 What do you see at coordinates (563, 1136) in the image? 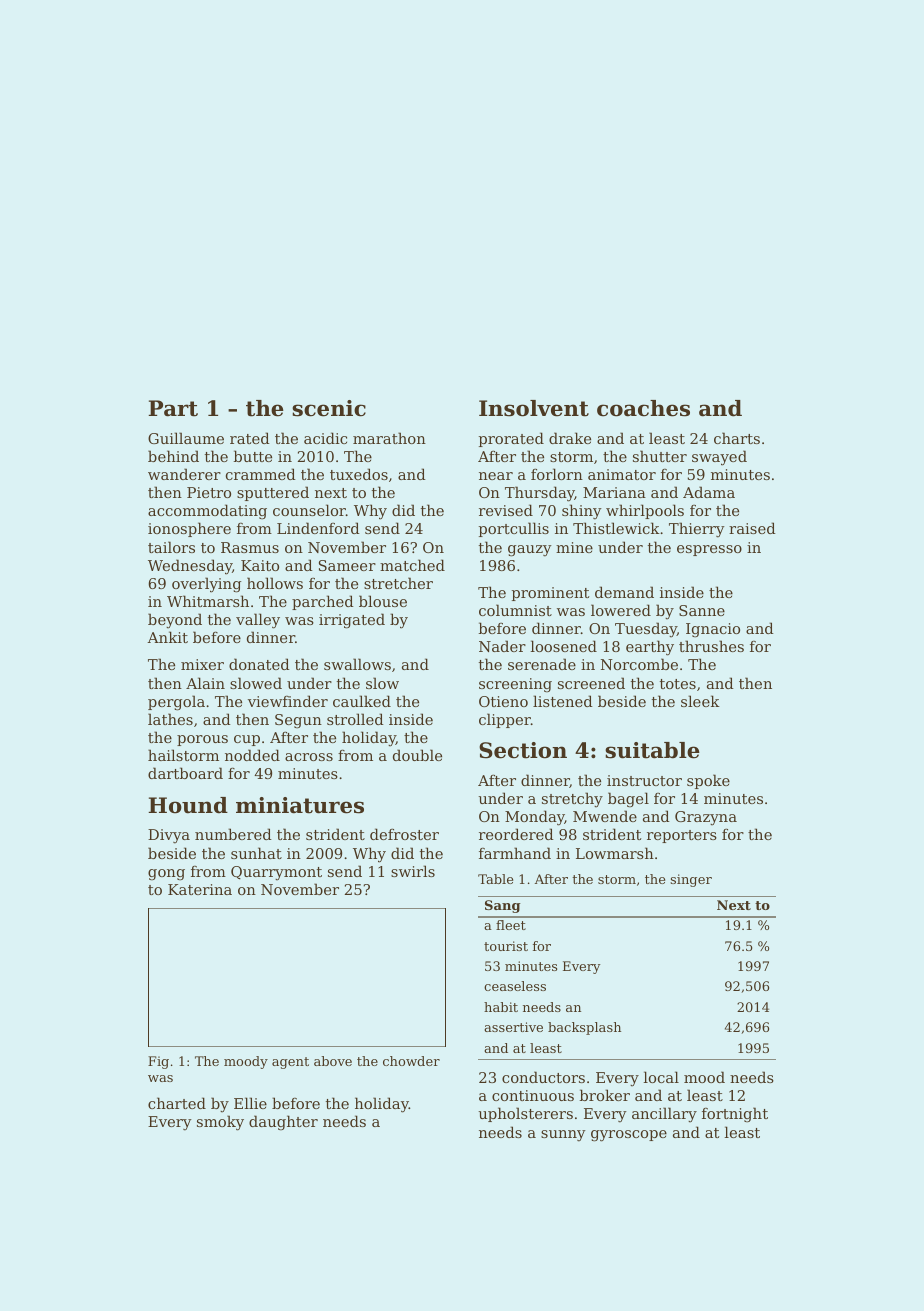
I see `sunny` at bounding box center [563, 1136].
